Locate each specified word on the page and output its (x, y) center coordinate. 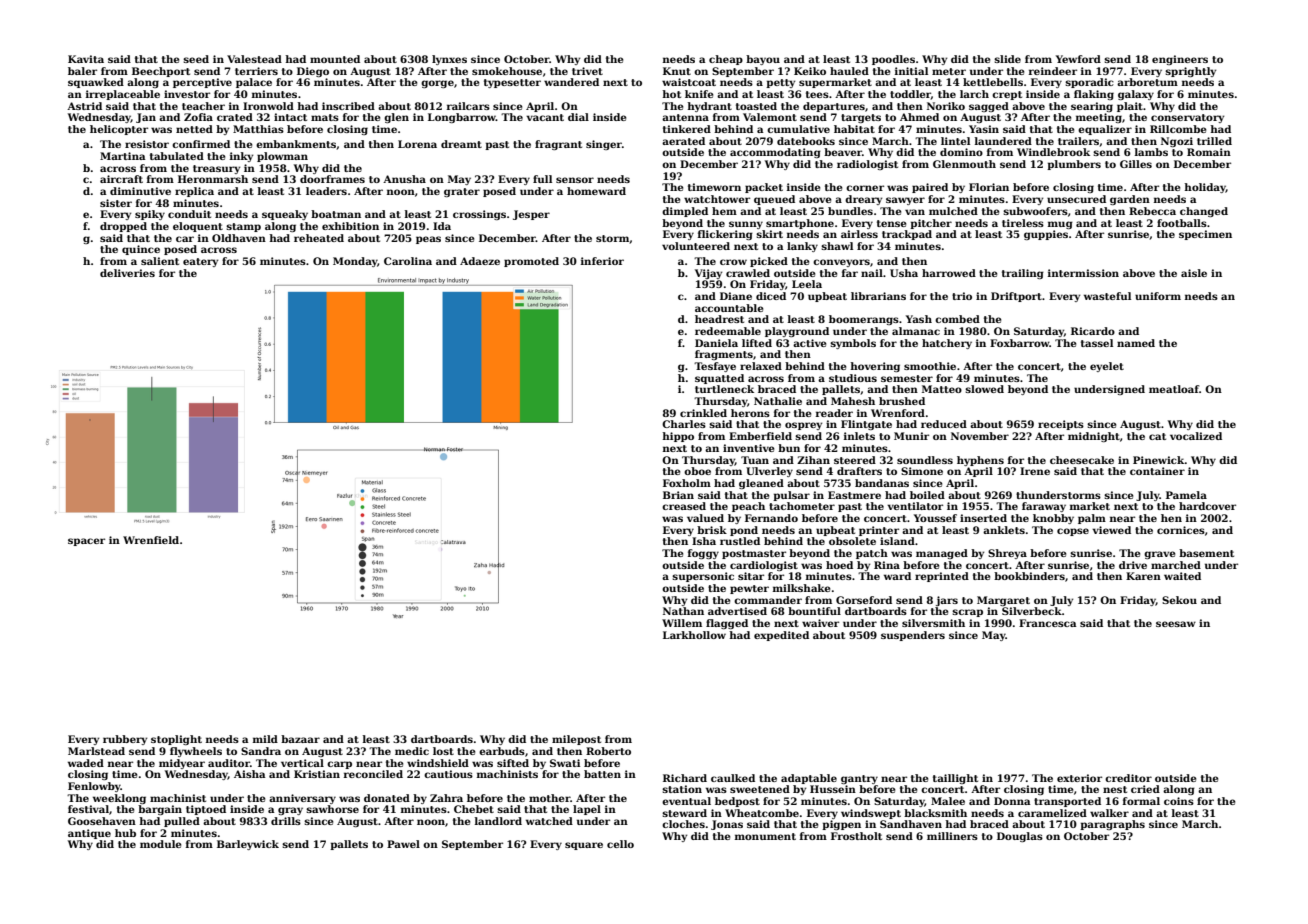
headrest (719, 319)
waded (86, 763)
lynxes (449, 60)
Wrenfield (151, 540)
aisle (1194, 273)
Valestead (254, 59)
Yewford (1078, 59)
